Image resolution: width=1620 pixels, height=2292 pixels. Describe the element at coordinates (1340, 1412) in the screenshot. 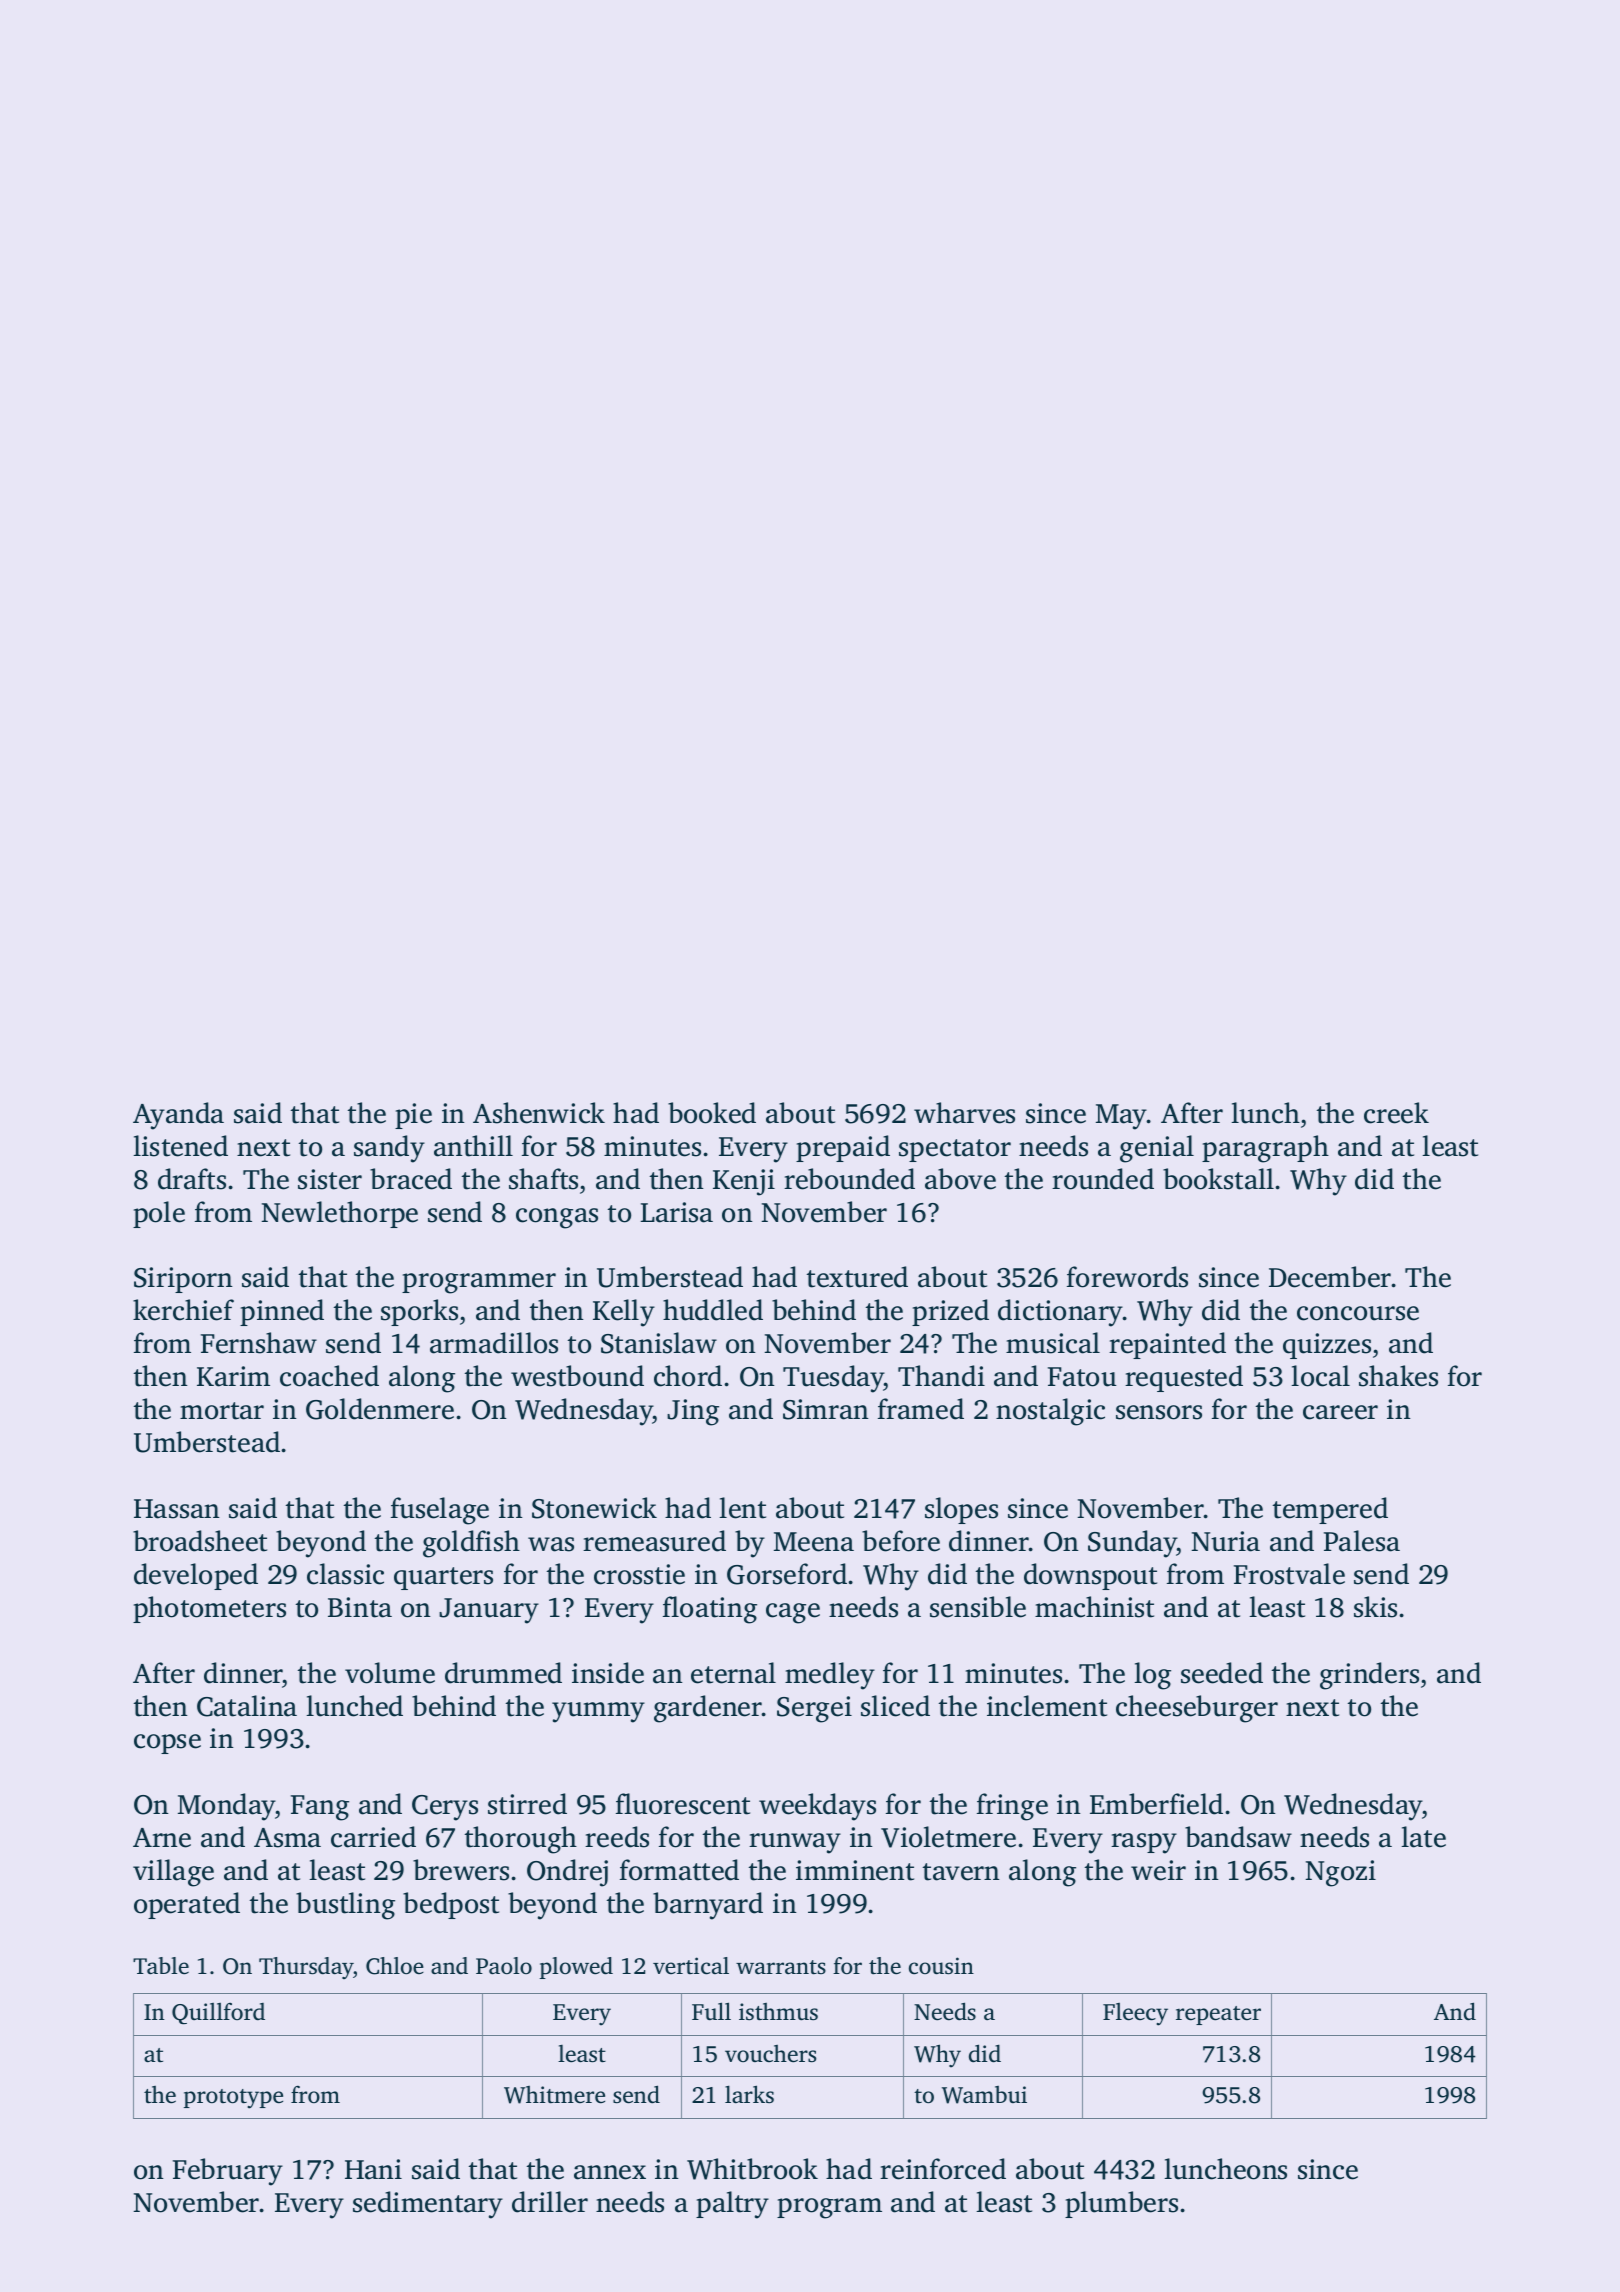

I see `career` at that location.
